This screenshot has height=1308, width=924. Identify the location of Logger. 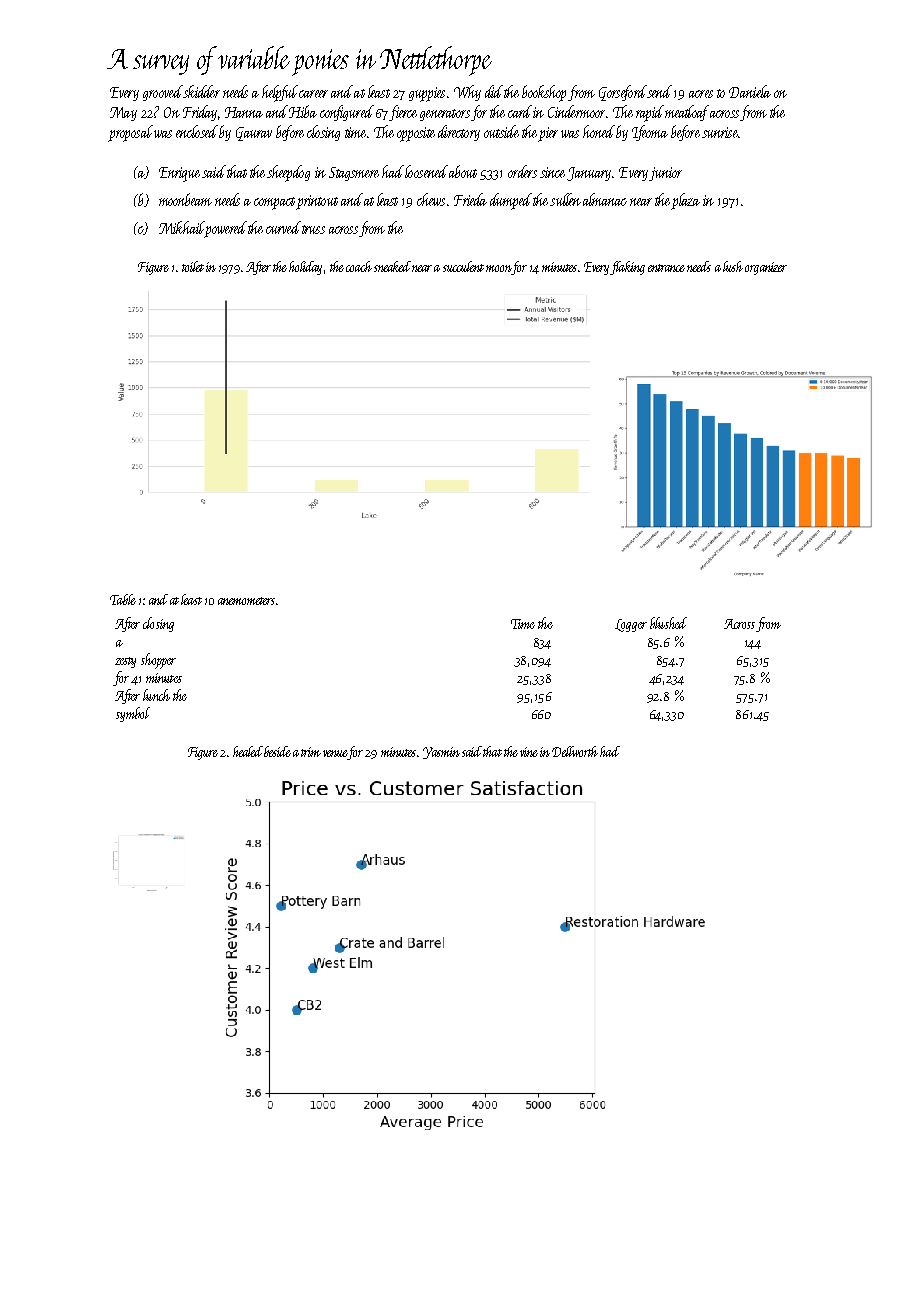
(631, 625).
